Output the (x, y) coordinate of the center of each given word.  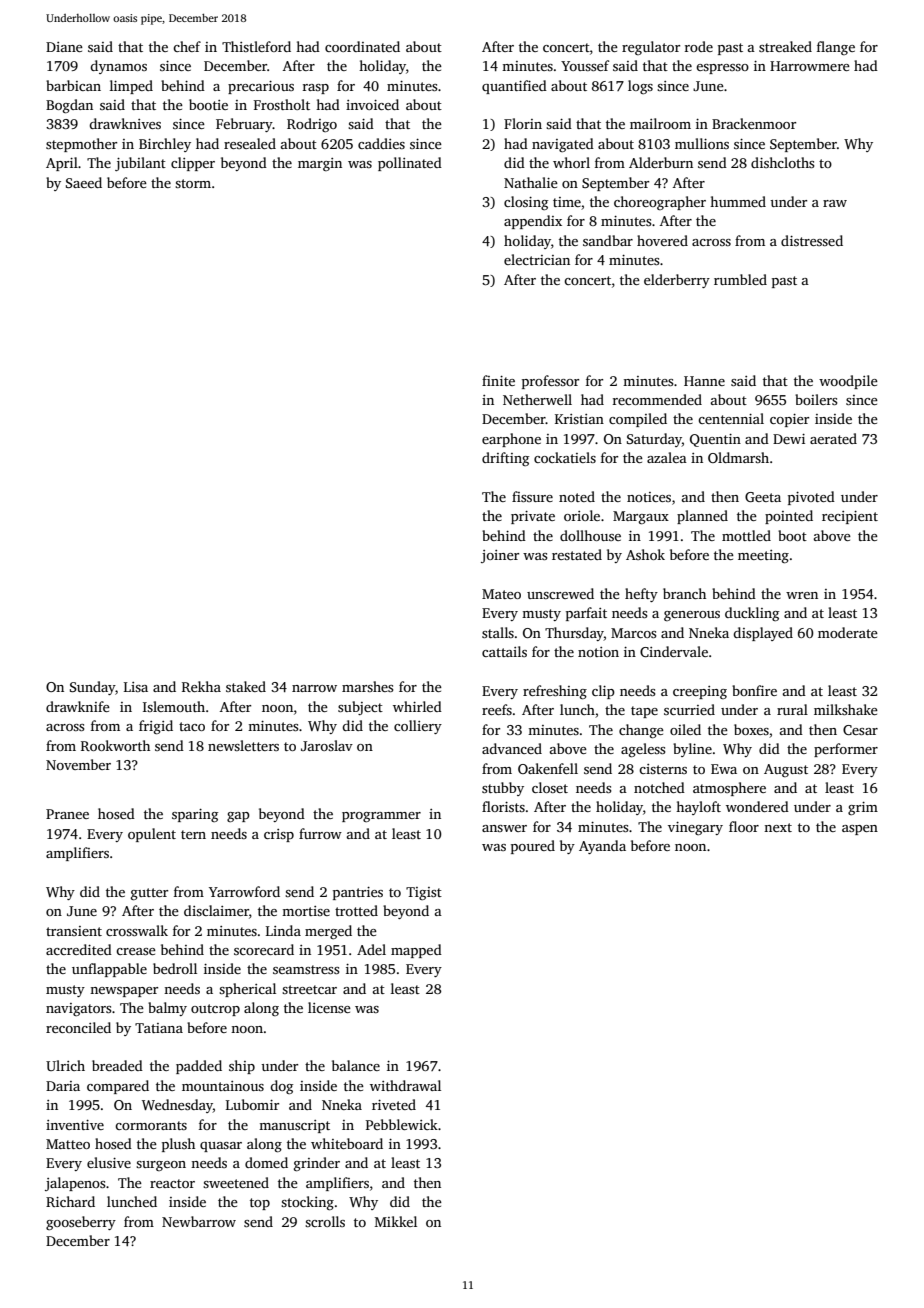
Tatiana (159, 1028)
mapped (416, 951)
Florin (523, 123)
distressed (812, 240)
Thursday (574, 634)
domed (266, 1162)
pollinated (410, 164)
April (62, 164)
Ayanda (602, 847)
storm (193, 183)
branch (684, 593)
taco (192, 726)
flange (836, 48)
